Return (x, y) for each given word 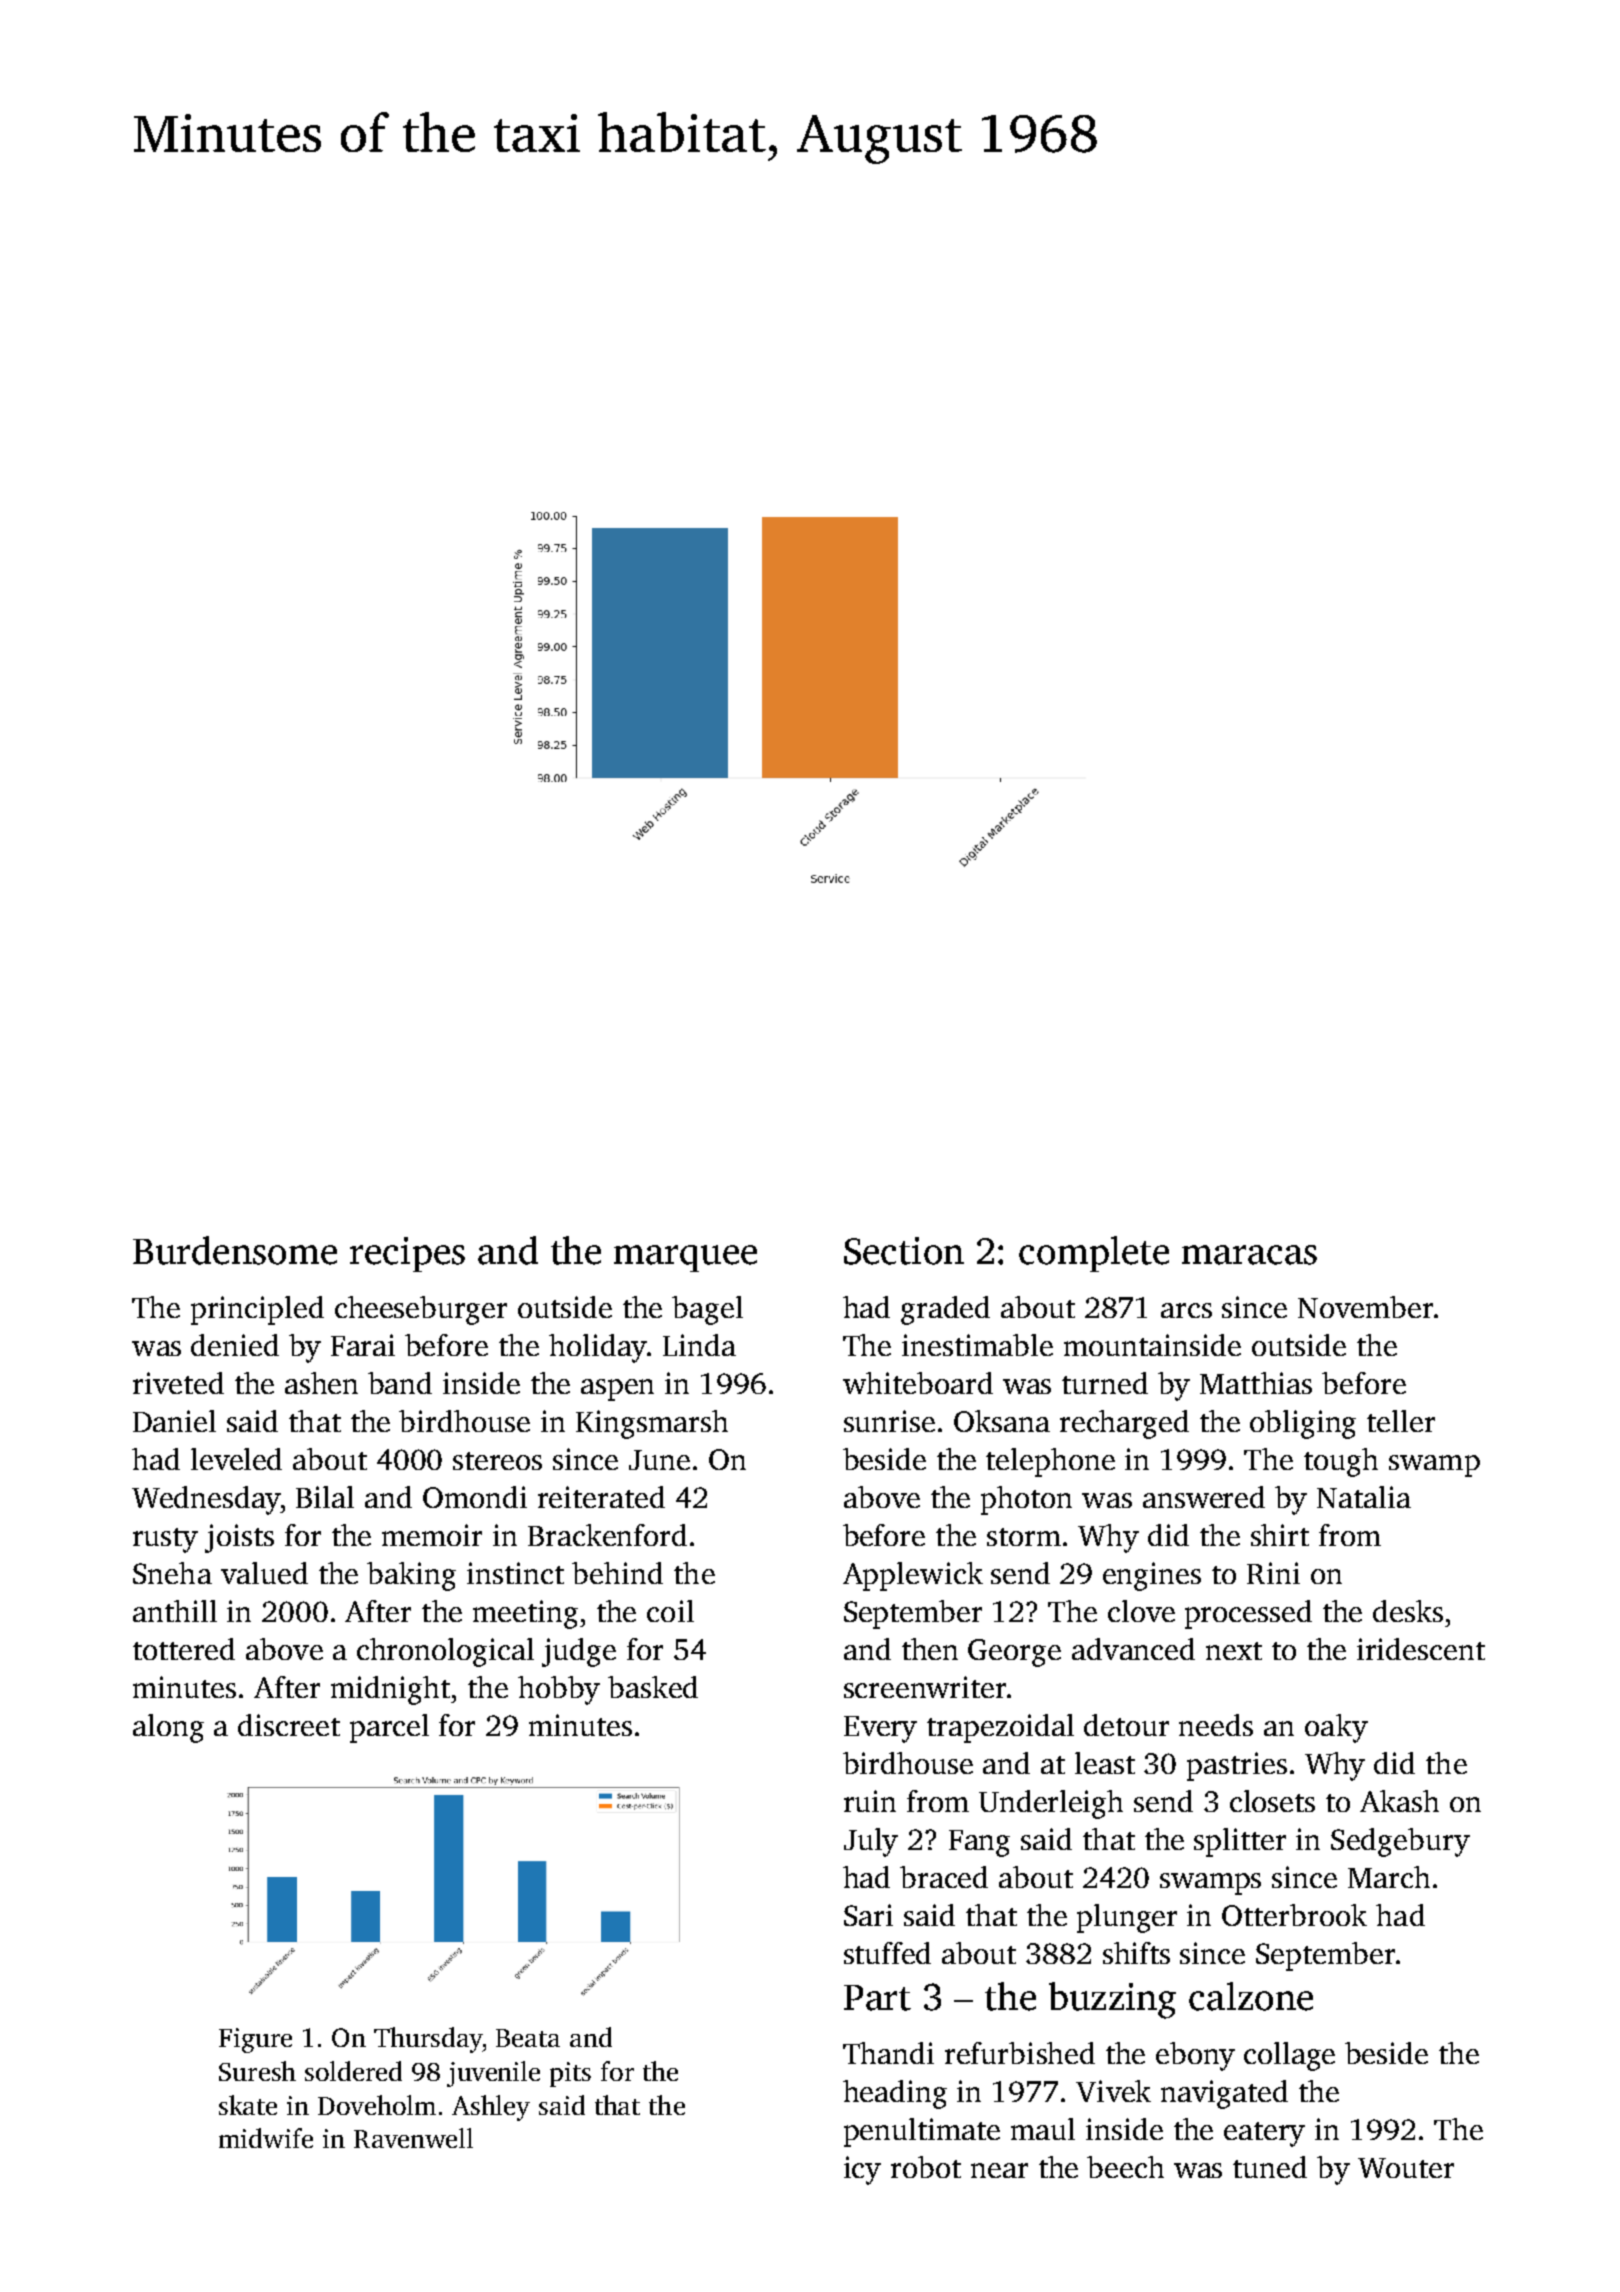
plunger (1127, 1918)
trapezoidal (1000, 1728)
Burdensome (235, 1250)
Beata (528, 2038)
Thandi (888, 2053)
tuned (1270, 2167)
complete (1094, 1254)
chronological (445, 1652)
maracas (1249, 1255)
